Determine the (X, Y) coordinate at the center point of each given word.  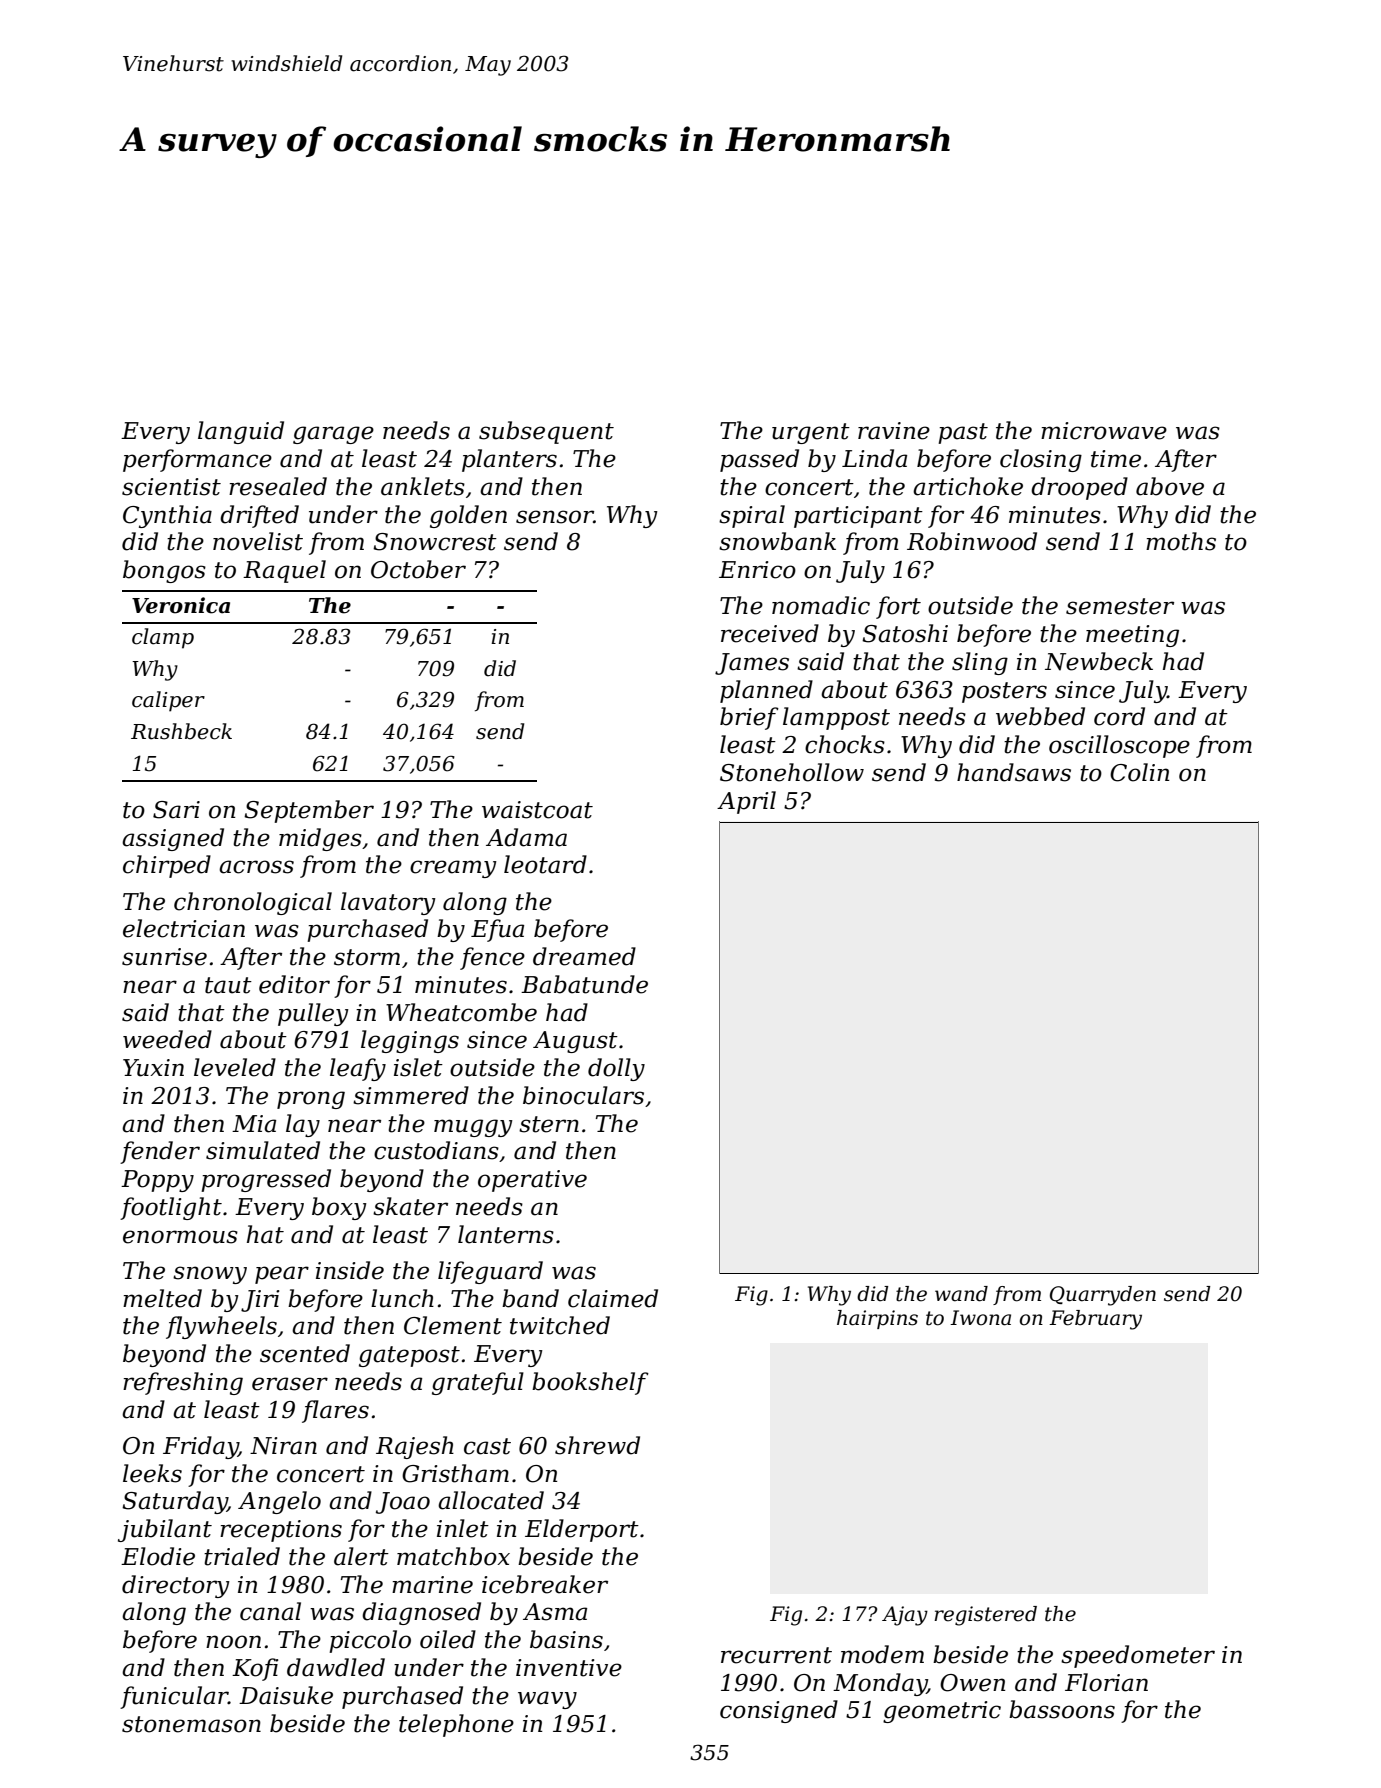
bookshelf (590, 1383)
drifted (259, 516)
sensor (555, 517)
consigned (779, 1711)
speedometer (1138, 1656)
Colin (1139, 772)
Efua (497, 930)
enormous (180, 1237)
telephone (456, 1725)
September (309, 811)
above (1170, 486)
